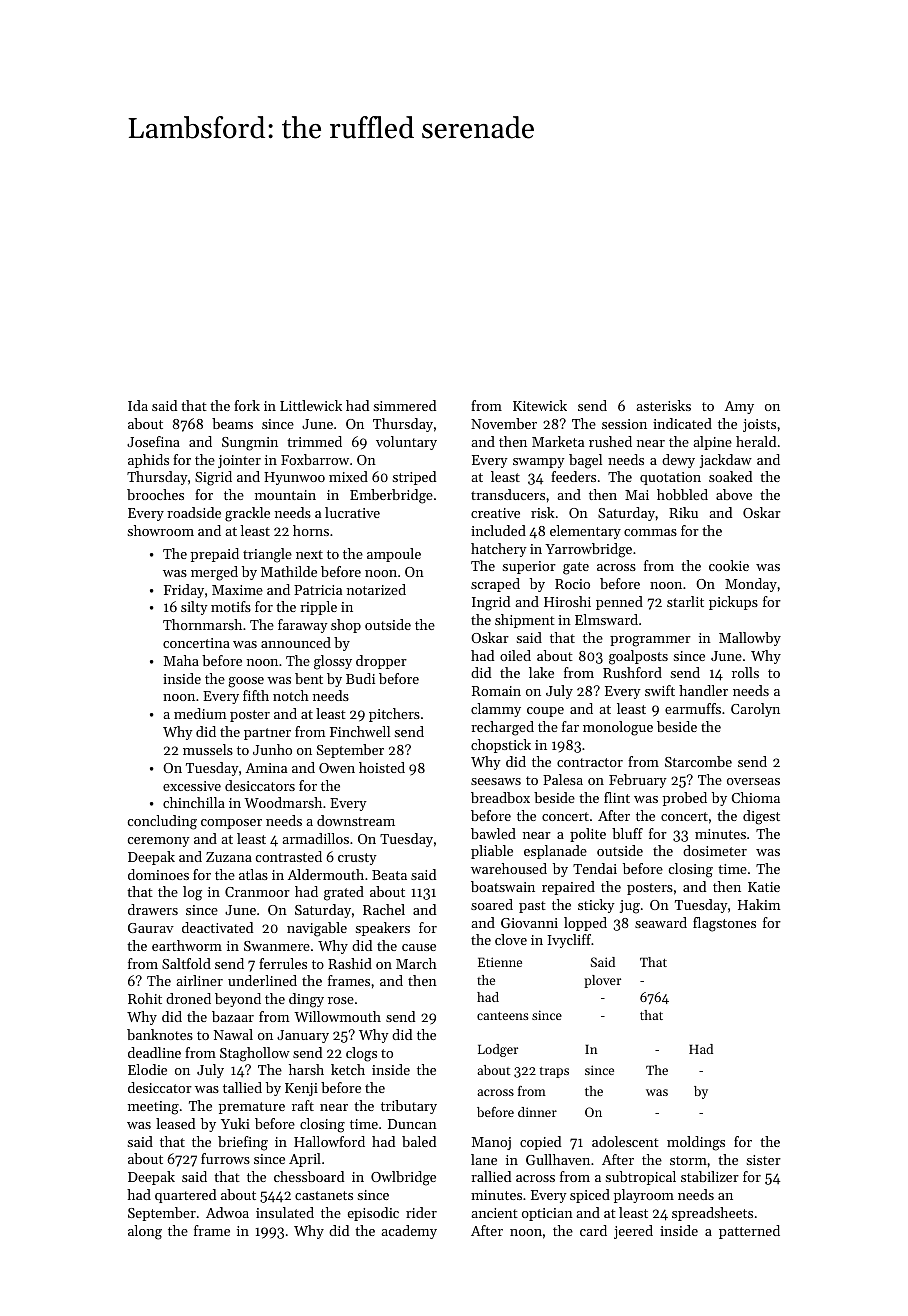 The height and width of the document is (1316, 908). I want to click on transducers, so click(508, 494).
